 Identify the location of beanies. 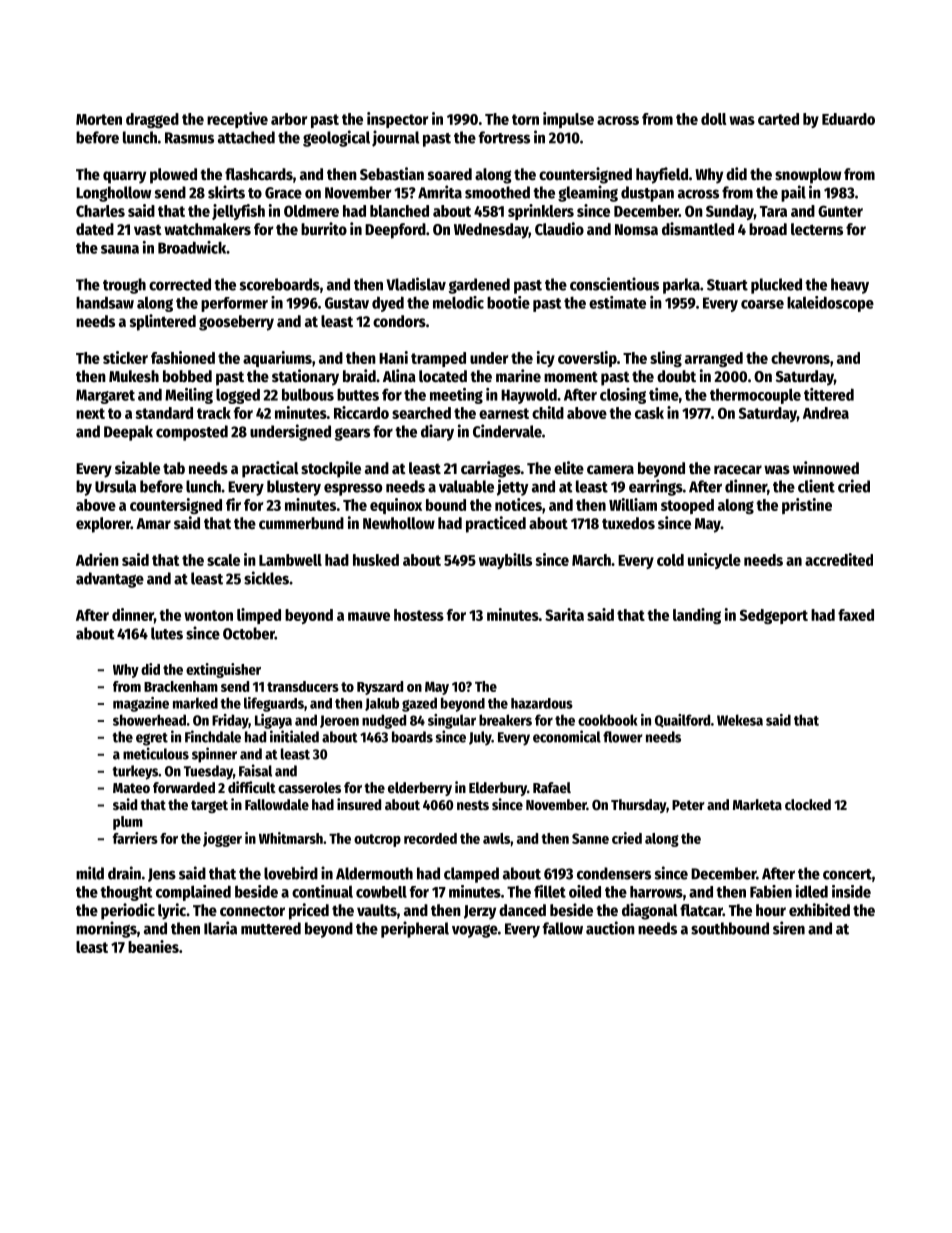
(153, 946).
